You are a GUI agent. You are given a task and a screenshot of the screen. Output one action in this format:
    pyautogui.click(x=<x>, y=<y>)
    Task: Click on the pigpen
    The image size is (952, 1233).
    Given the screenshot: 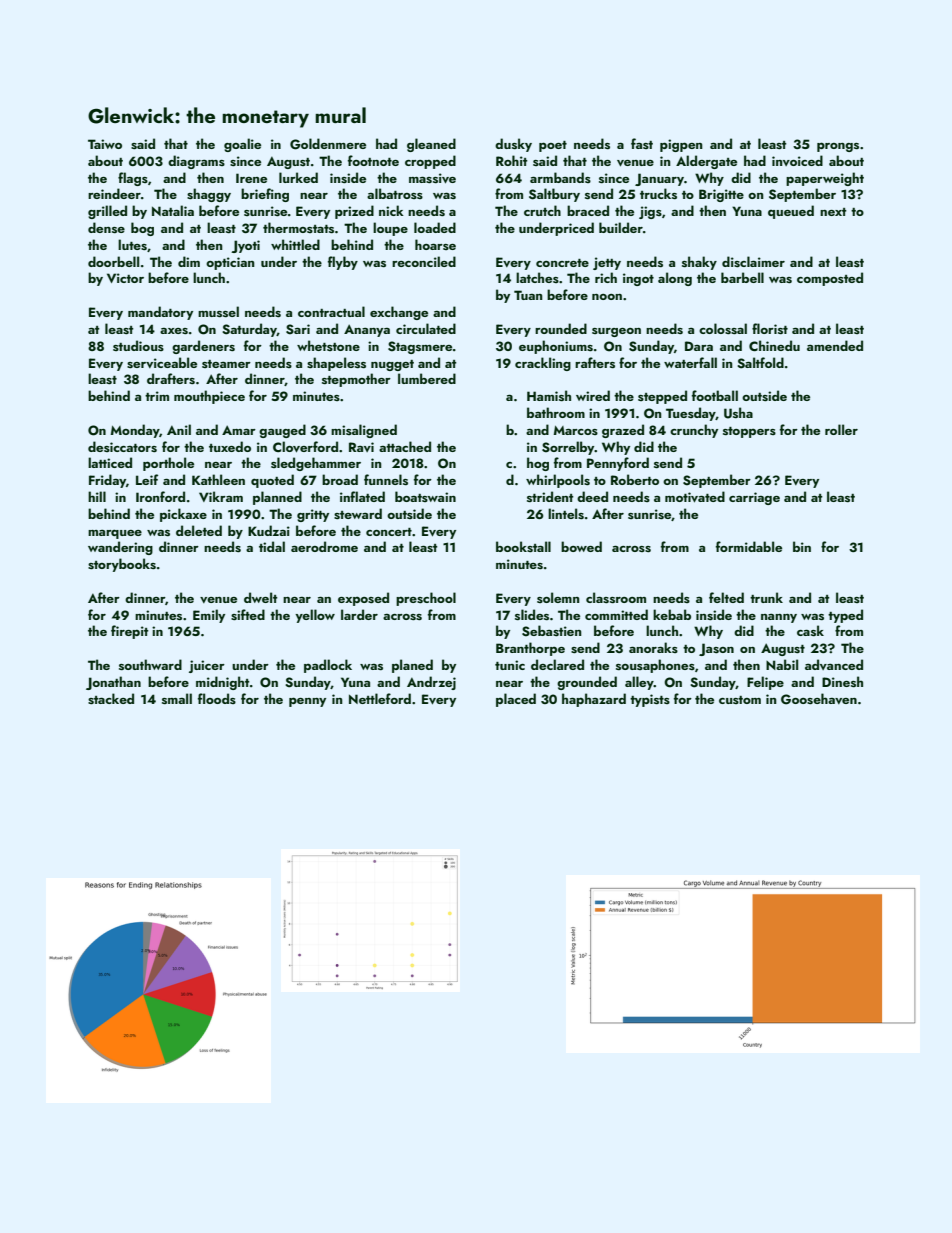 What is the action you would take?
    pyautogui.click(x=681, y=145)
